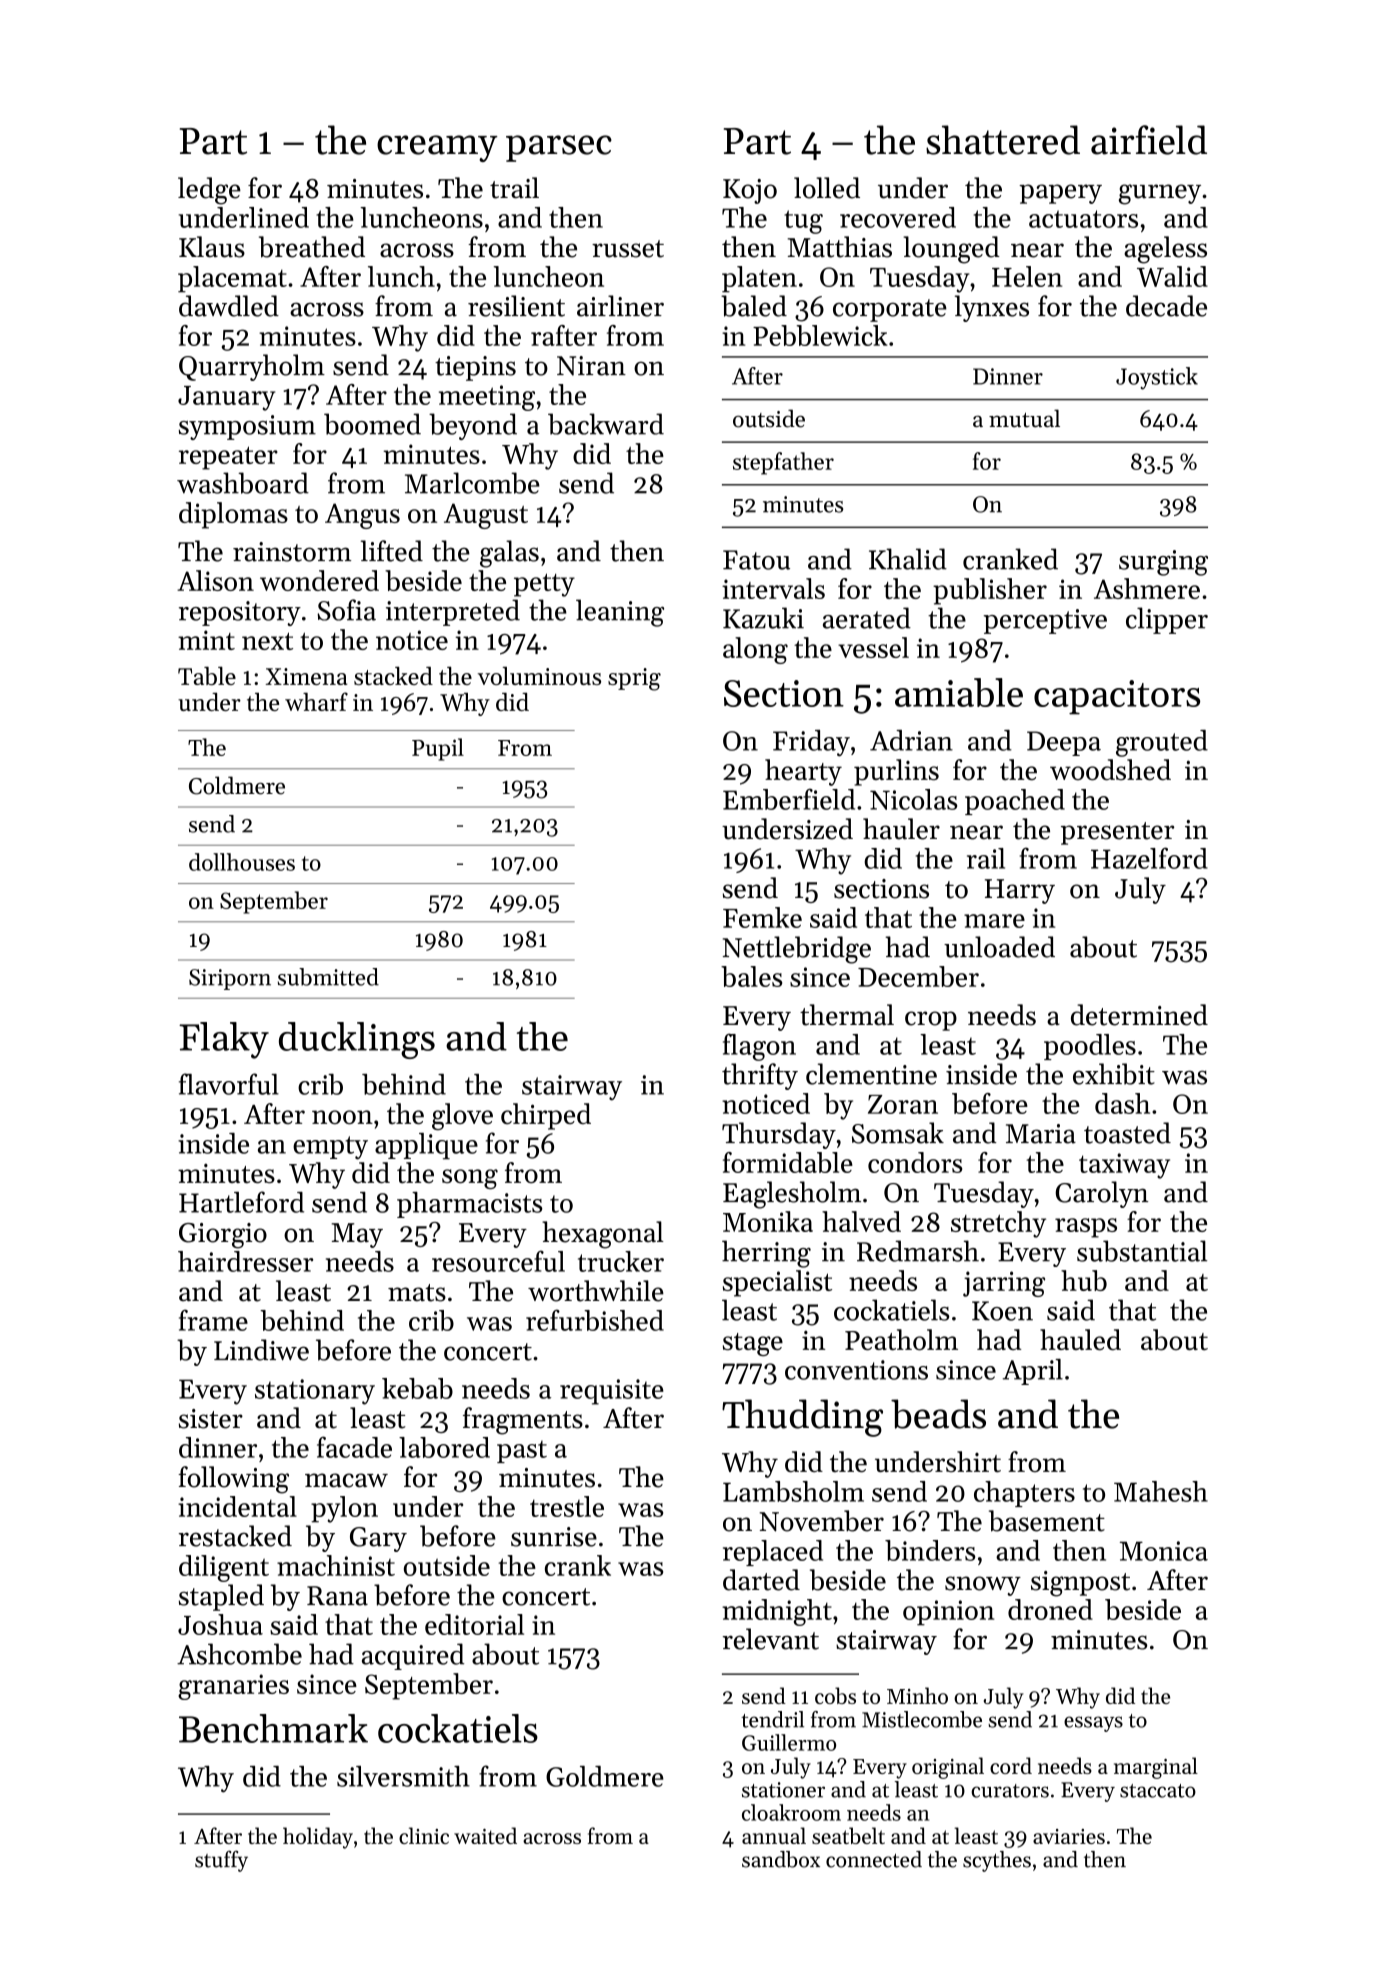 This image has width=1386, height=1969. What do you see at coordinates (605, 1776) in the image?
I see `Goldmere` at bounding box center [605, 1776].
